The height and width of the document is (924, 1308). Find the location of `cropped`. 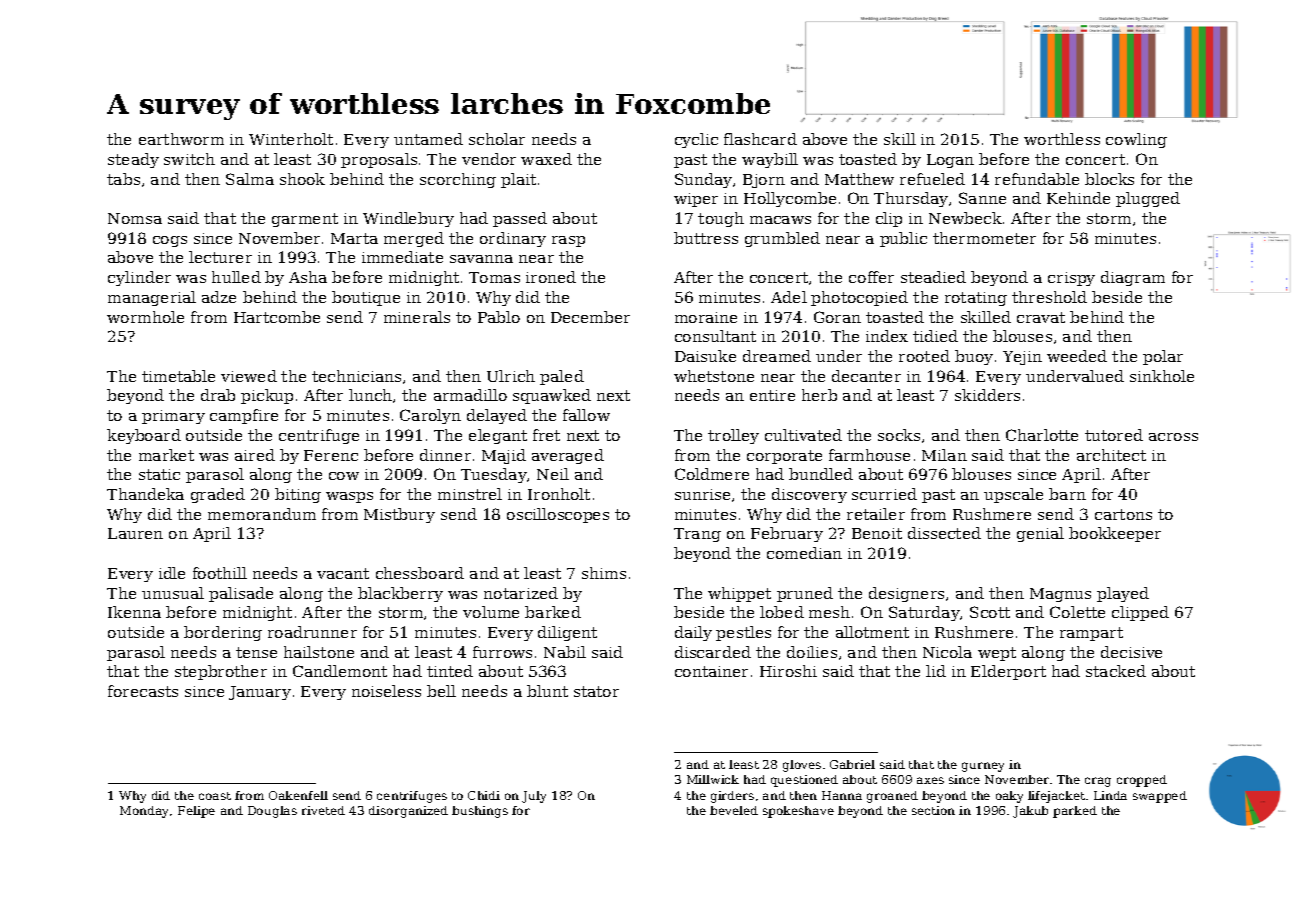

cropped is located at coordinates (1142, 781).
